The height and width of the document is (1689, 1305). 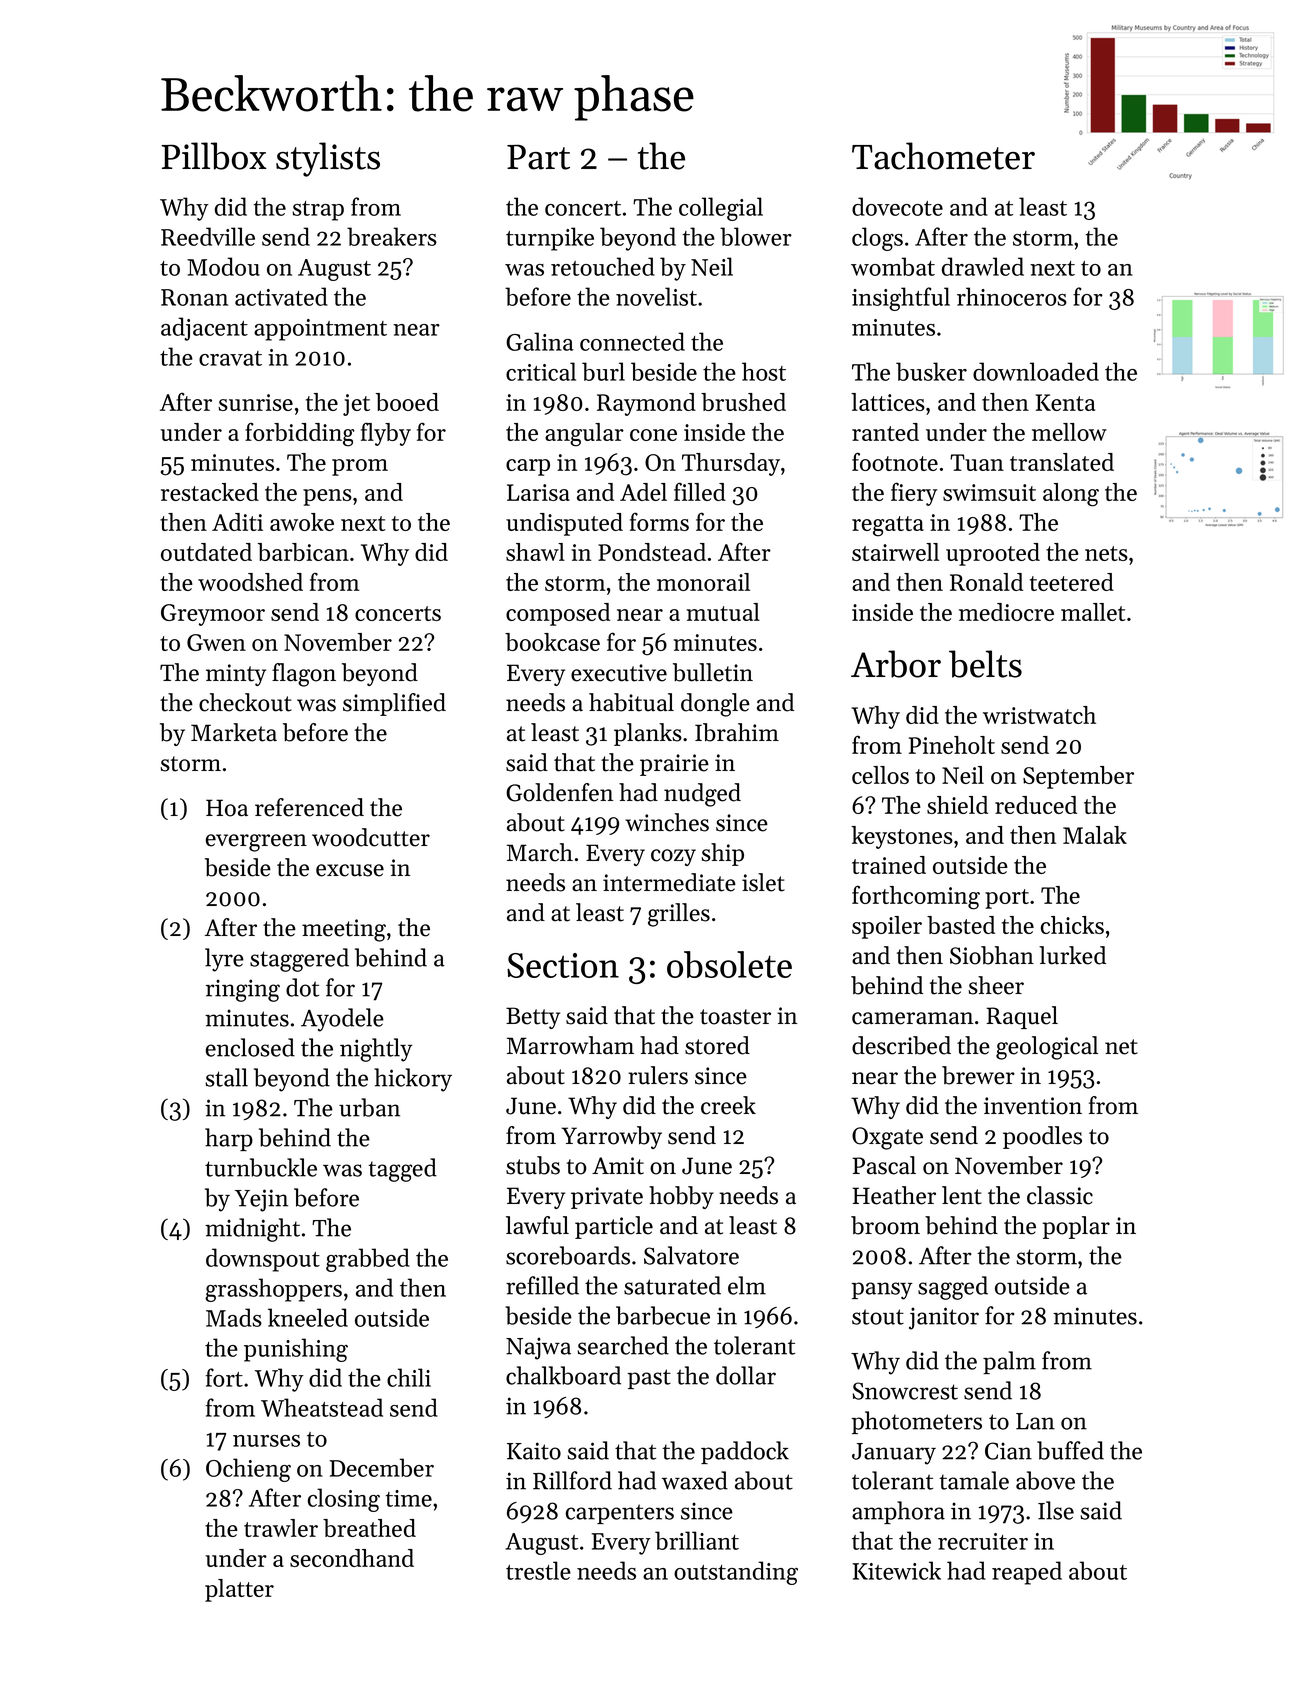 I want to click on turnpike, so click(x=550, y=239).
